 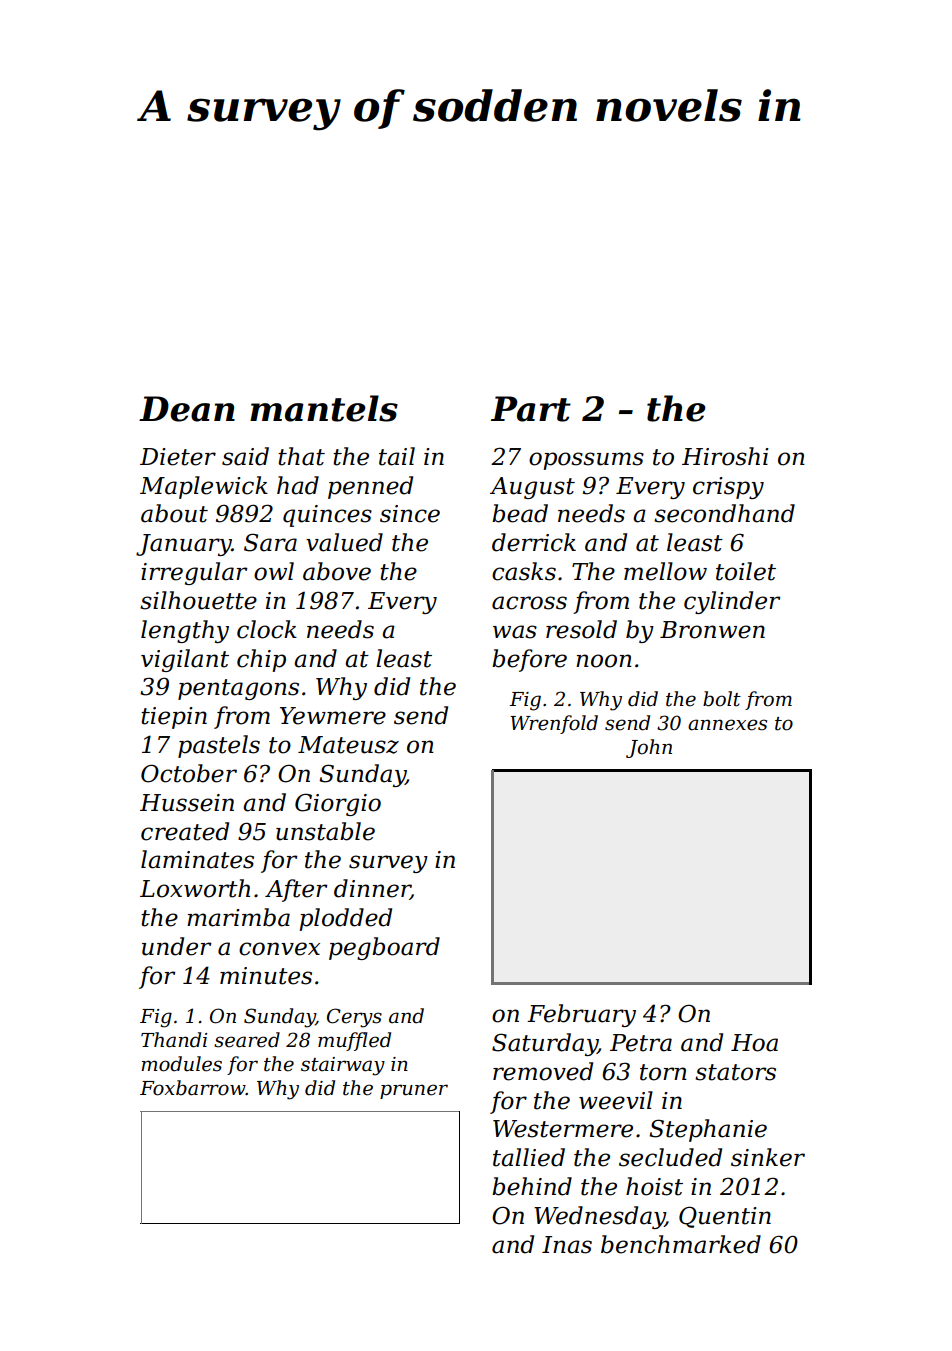 I want to click on Part, so click(x=531, y=409).
